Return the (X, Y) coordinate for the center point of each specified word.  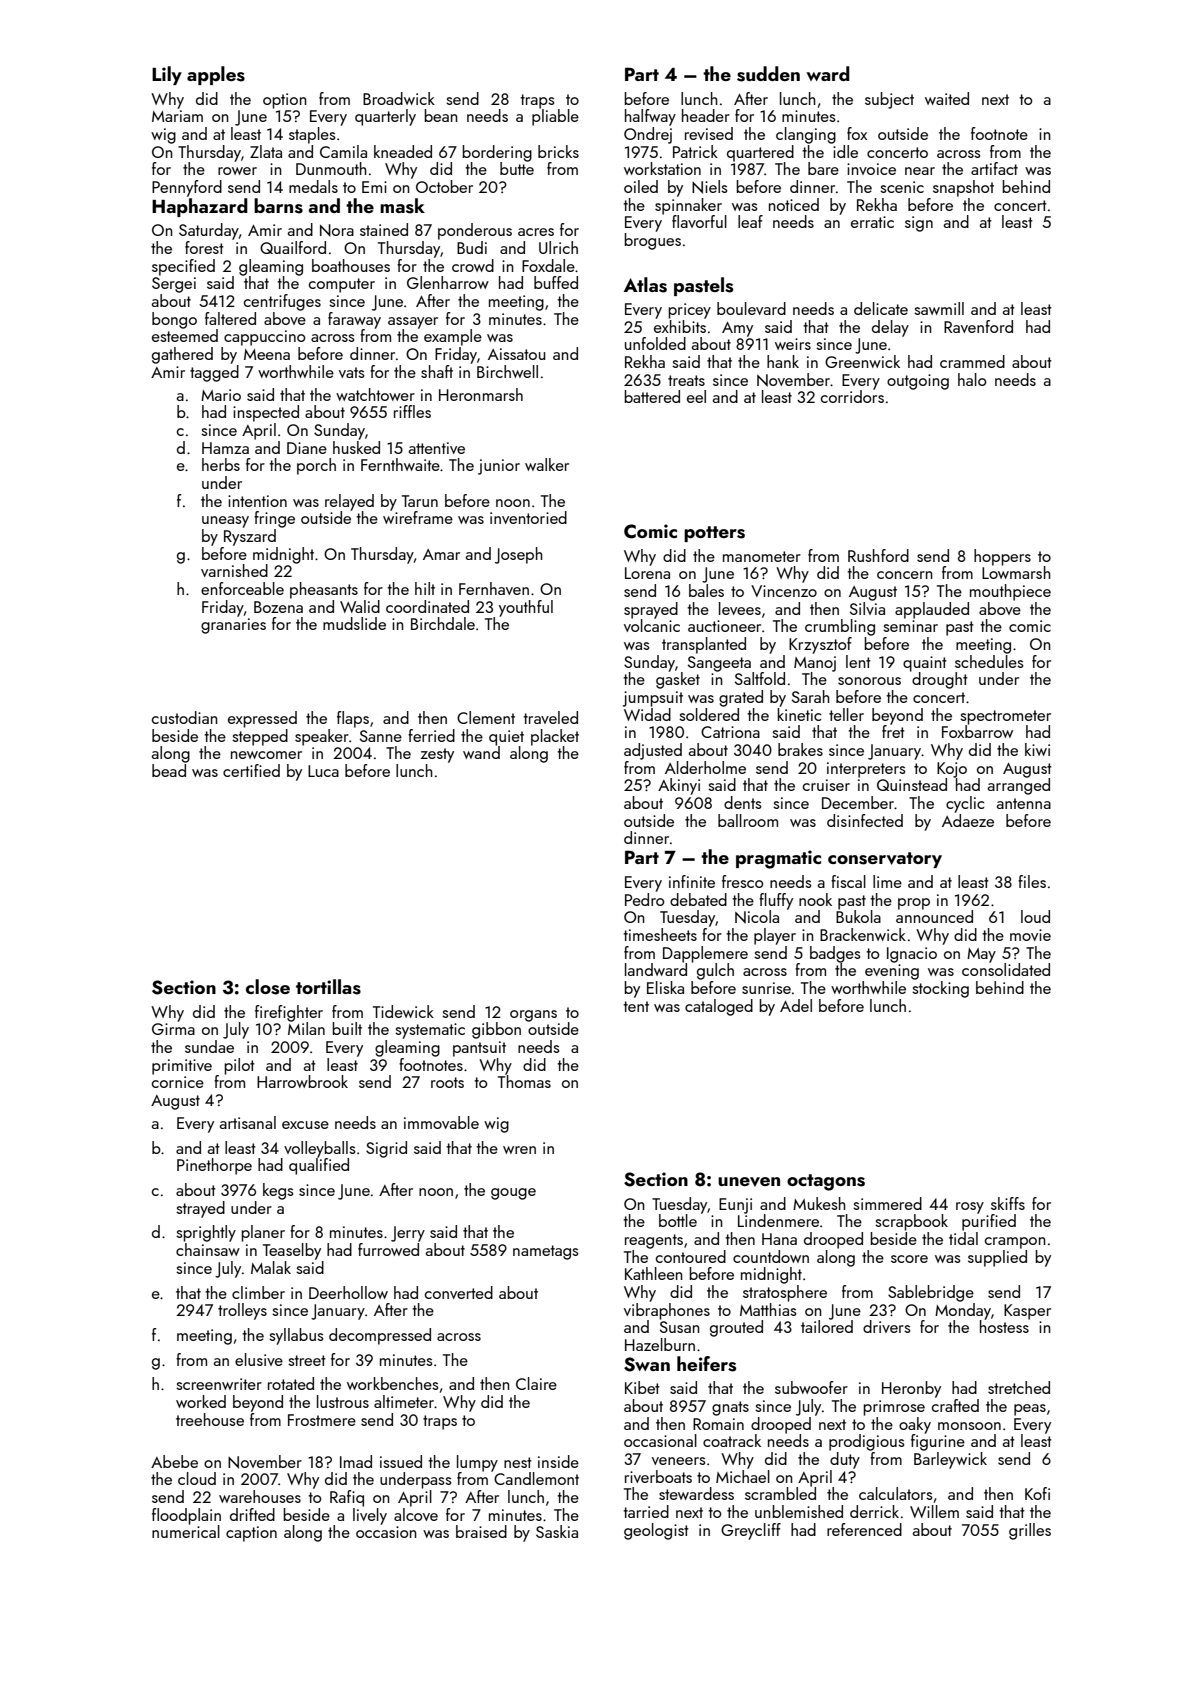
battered (652, 396)
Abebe (174, 1461)
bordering (497, 153)
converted (459, 1292)
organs (533, 1016)
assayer (413, 323)
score (909, 1259)
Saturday (209, 231)
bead (169, 770)
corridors (852, 396)
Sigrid (386, 1149)
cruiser (826, 785)
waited (947, 98)
